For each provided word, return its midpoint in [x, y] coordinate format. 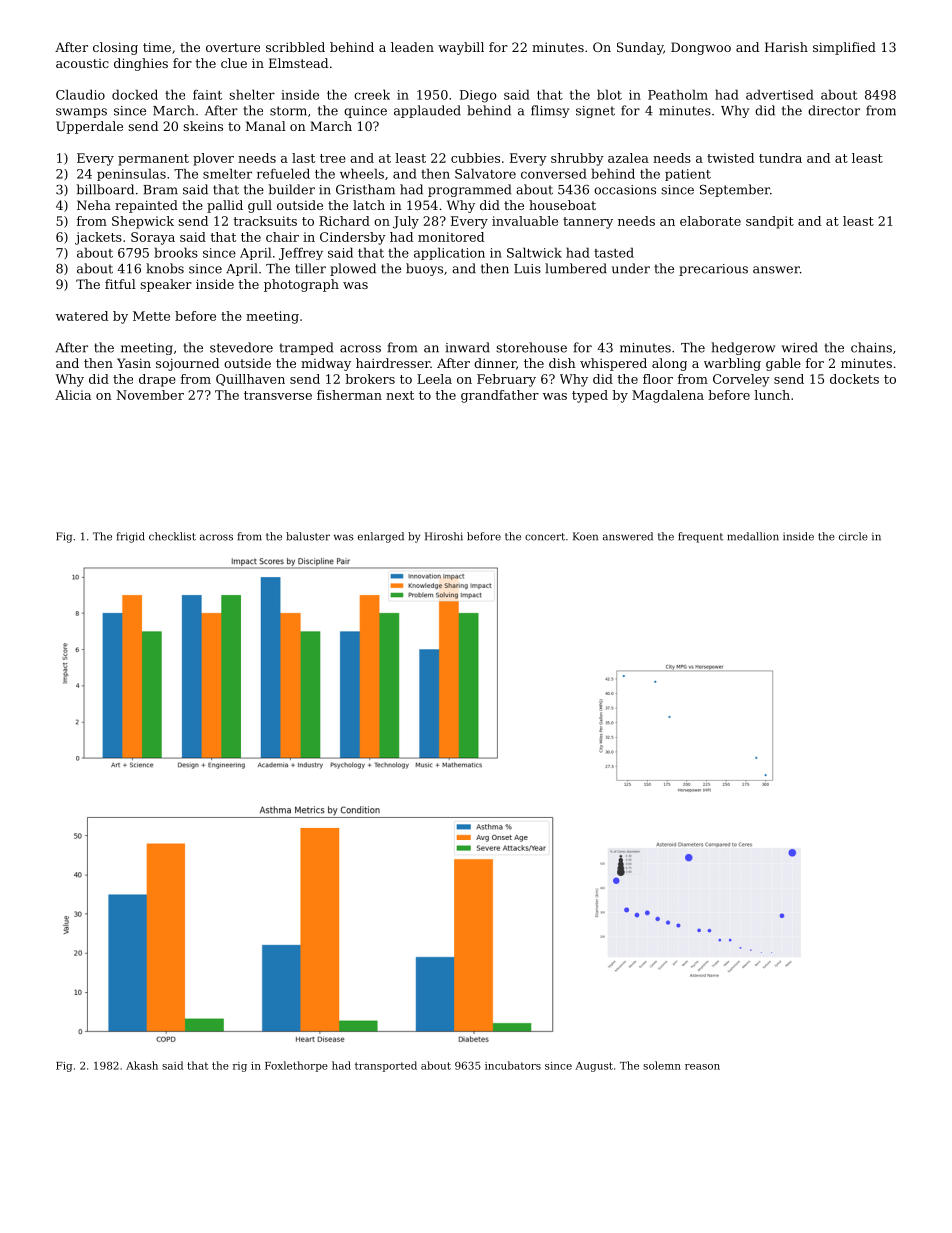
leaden [412, 47]
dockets [854, 379]
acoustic [82, 63]
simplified [844, 48]
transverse [278, 395]
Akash [142, 1065]
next [400, 395]
